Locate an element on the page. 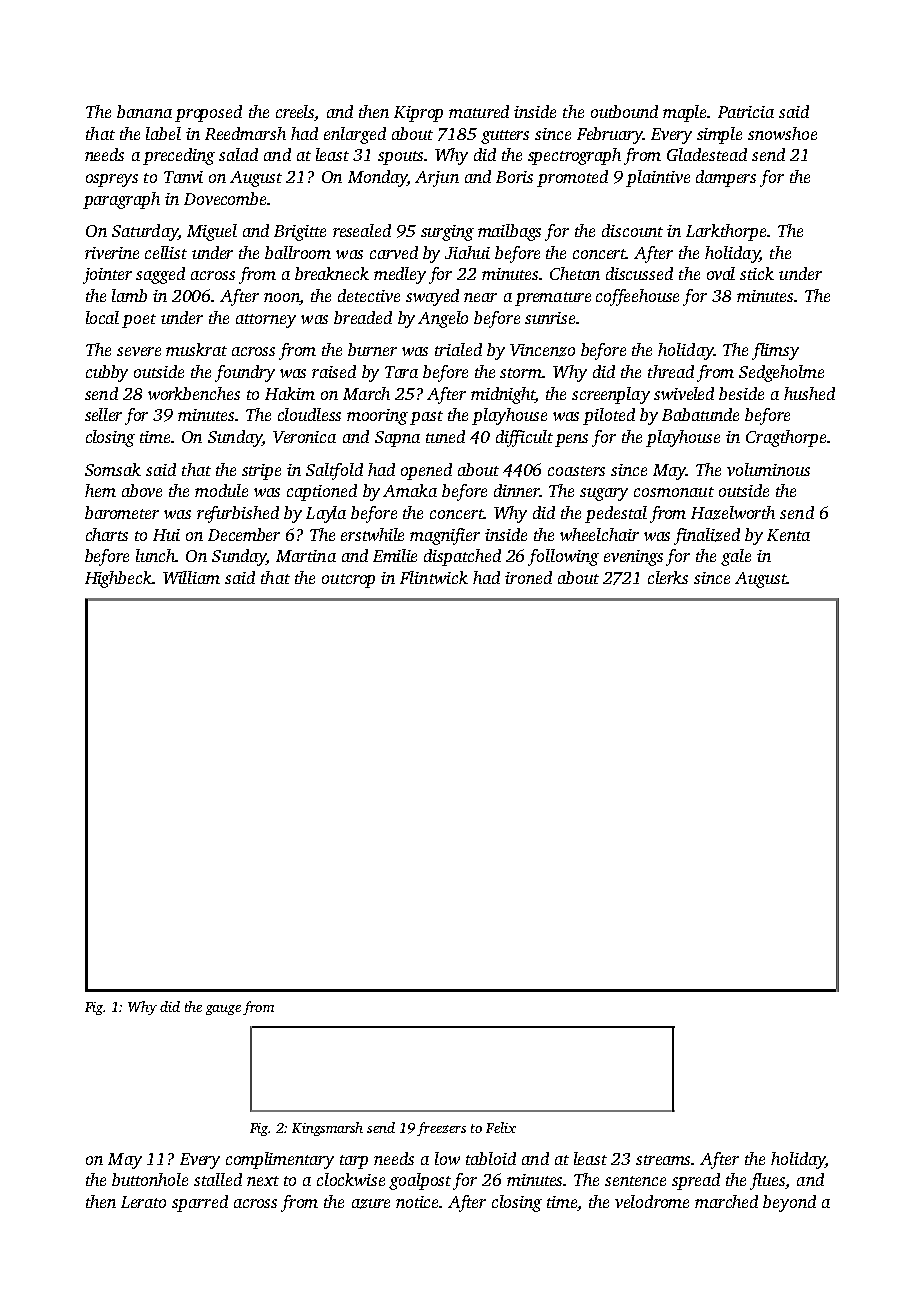 The height and width of the image is (1311, 924). William is located at coordinates (191, 577).
